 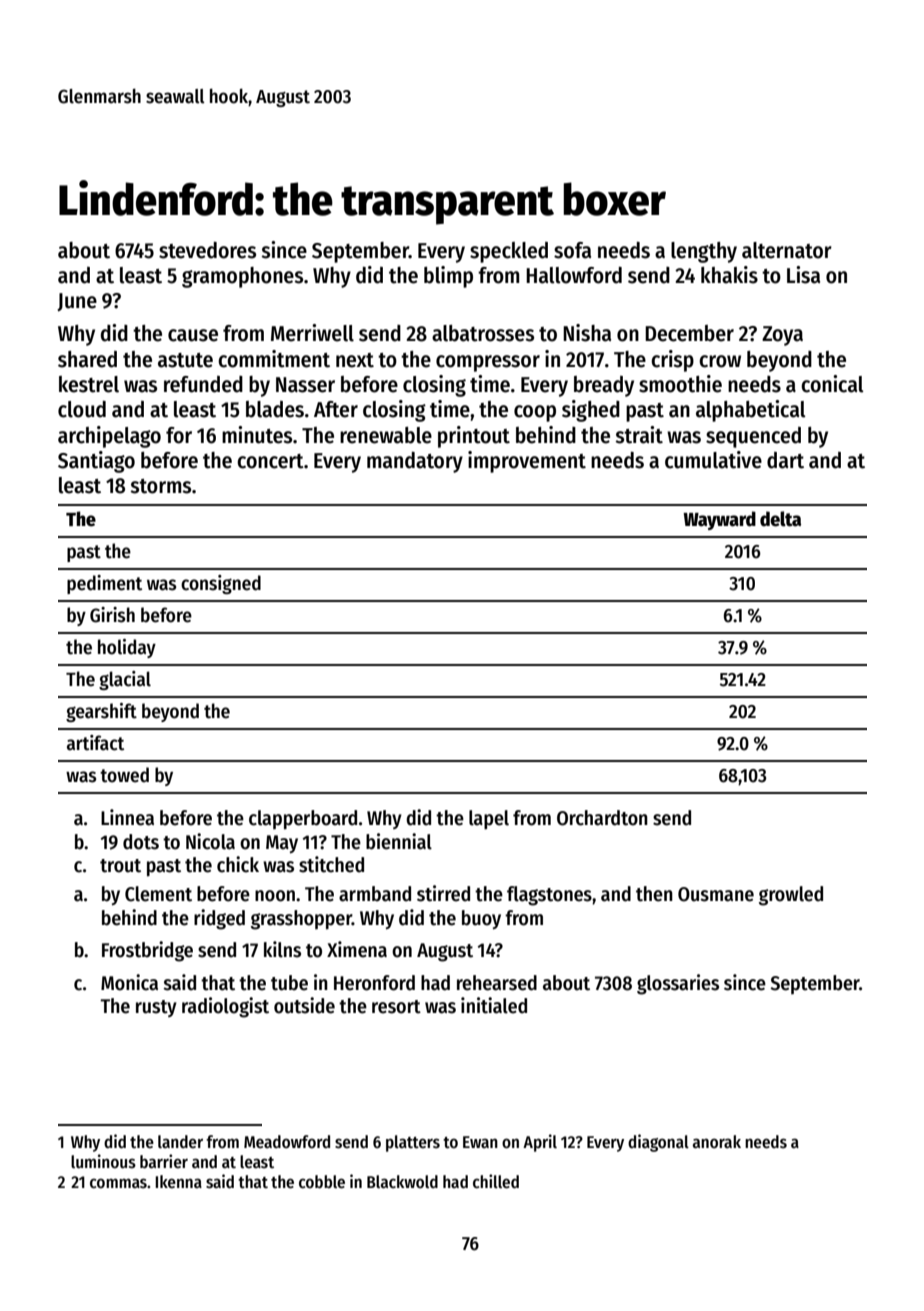 What do you see at coordinates (312, 333) in the screenshot?
I see `Merriwell` at bounding box center [312, 333].
